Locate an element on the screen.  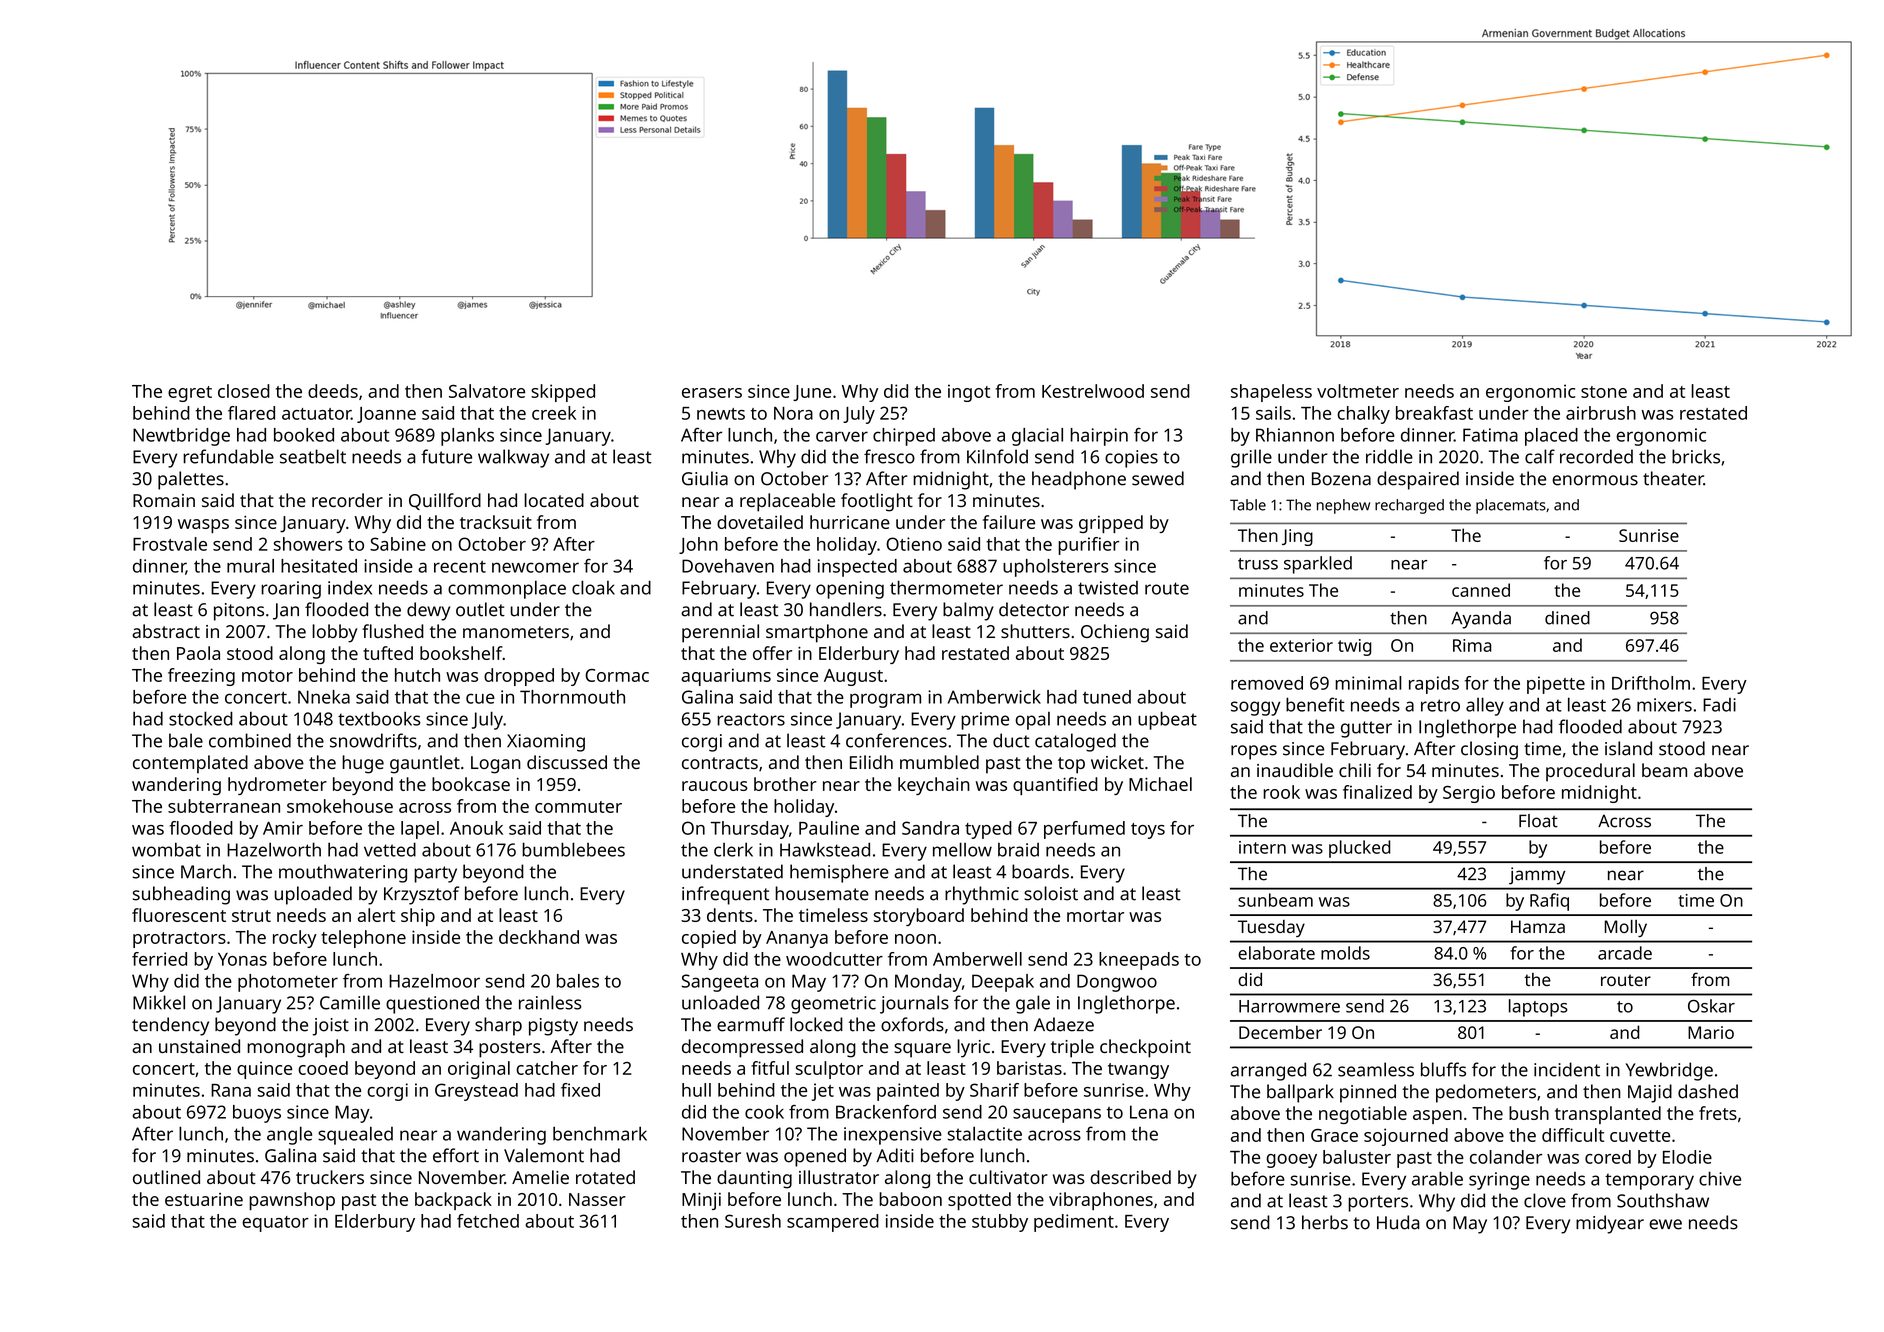
squealed is located at coordinates (355, 1135).
